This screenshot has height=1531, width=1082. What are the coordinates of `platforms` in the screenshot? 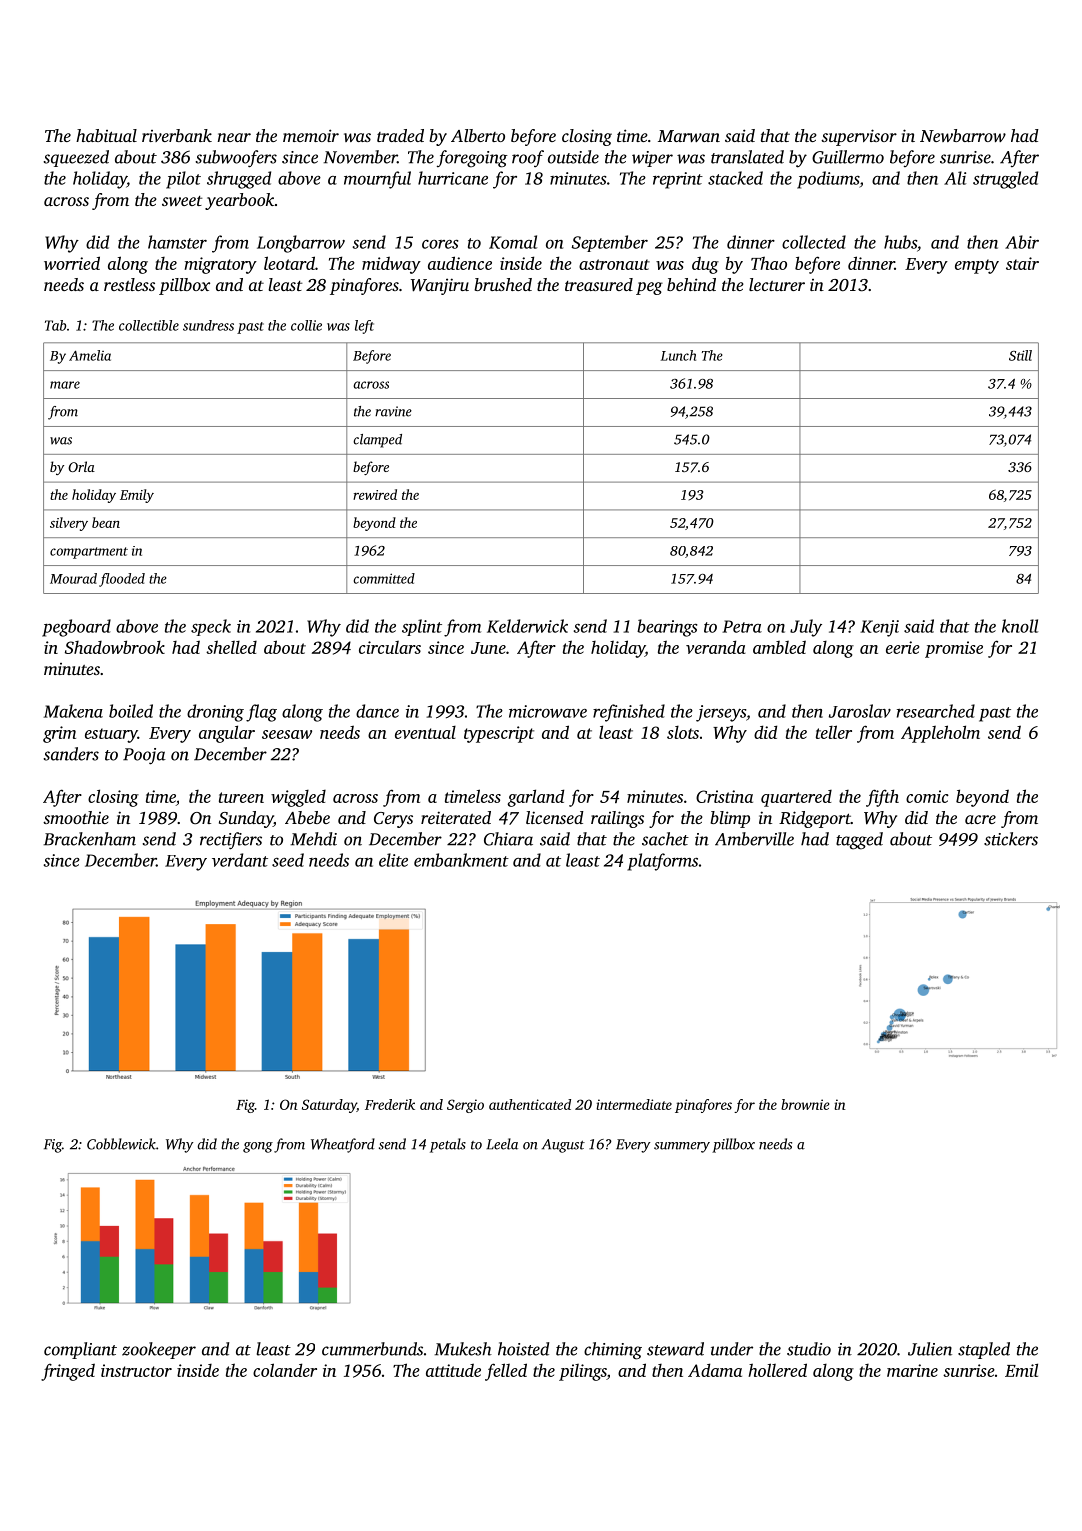 It's located at (662, 862).
